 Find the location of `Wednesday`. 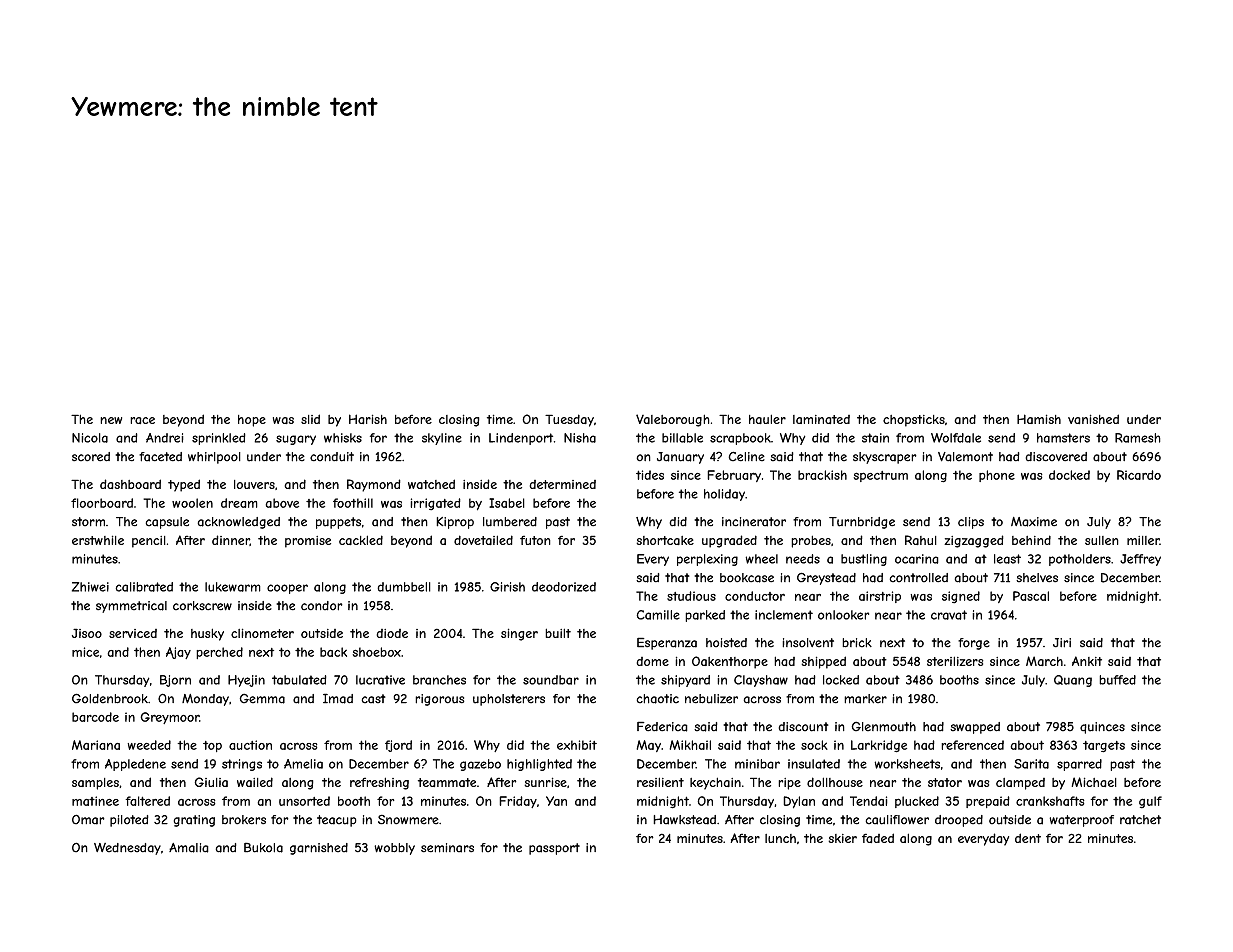

Wednesday is located at coordinates (127, 849).
